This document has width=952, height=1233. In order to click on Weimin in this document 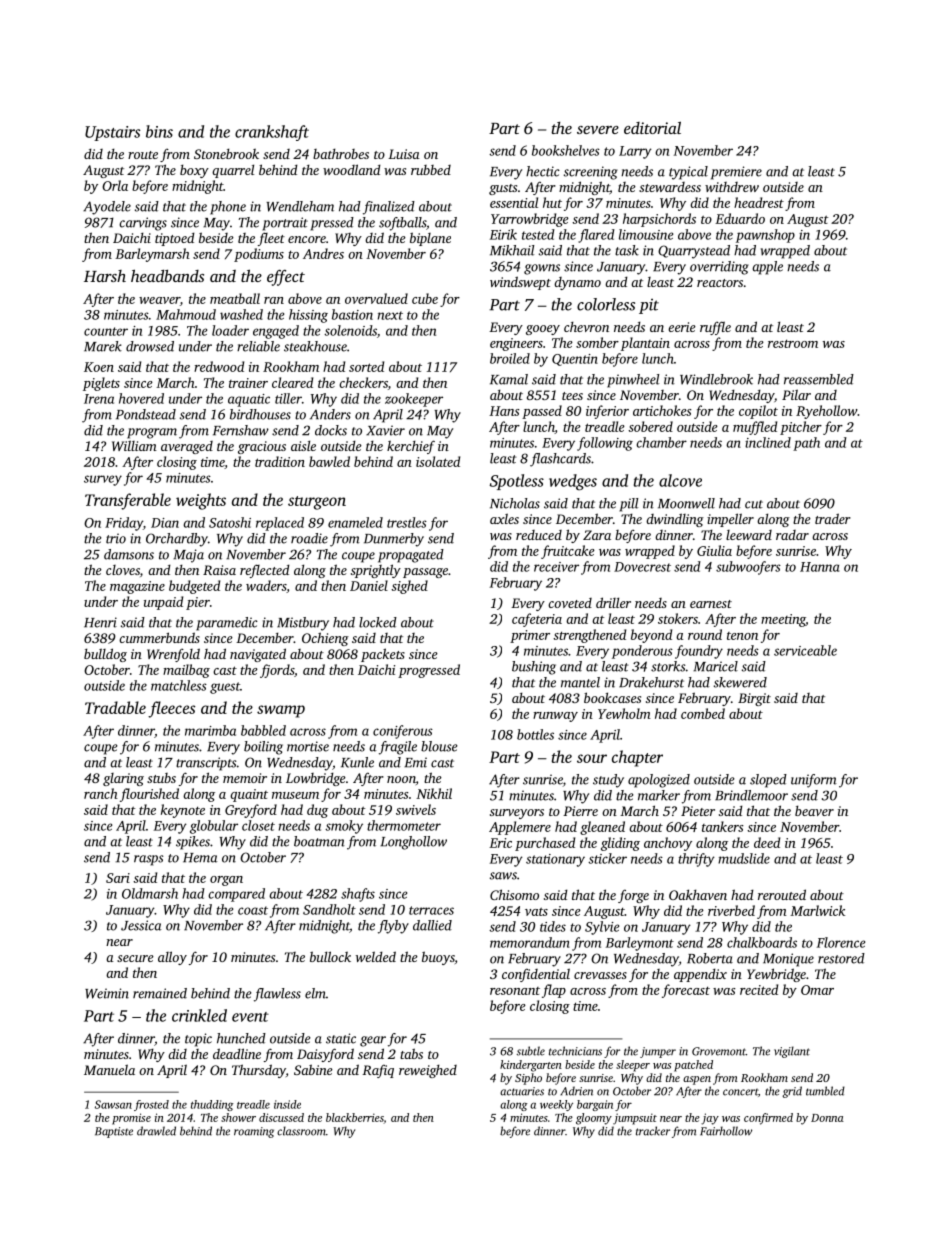, I will do `click(107, 993)`.
